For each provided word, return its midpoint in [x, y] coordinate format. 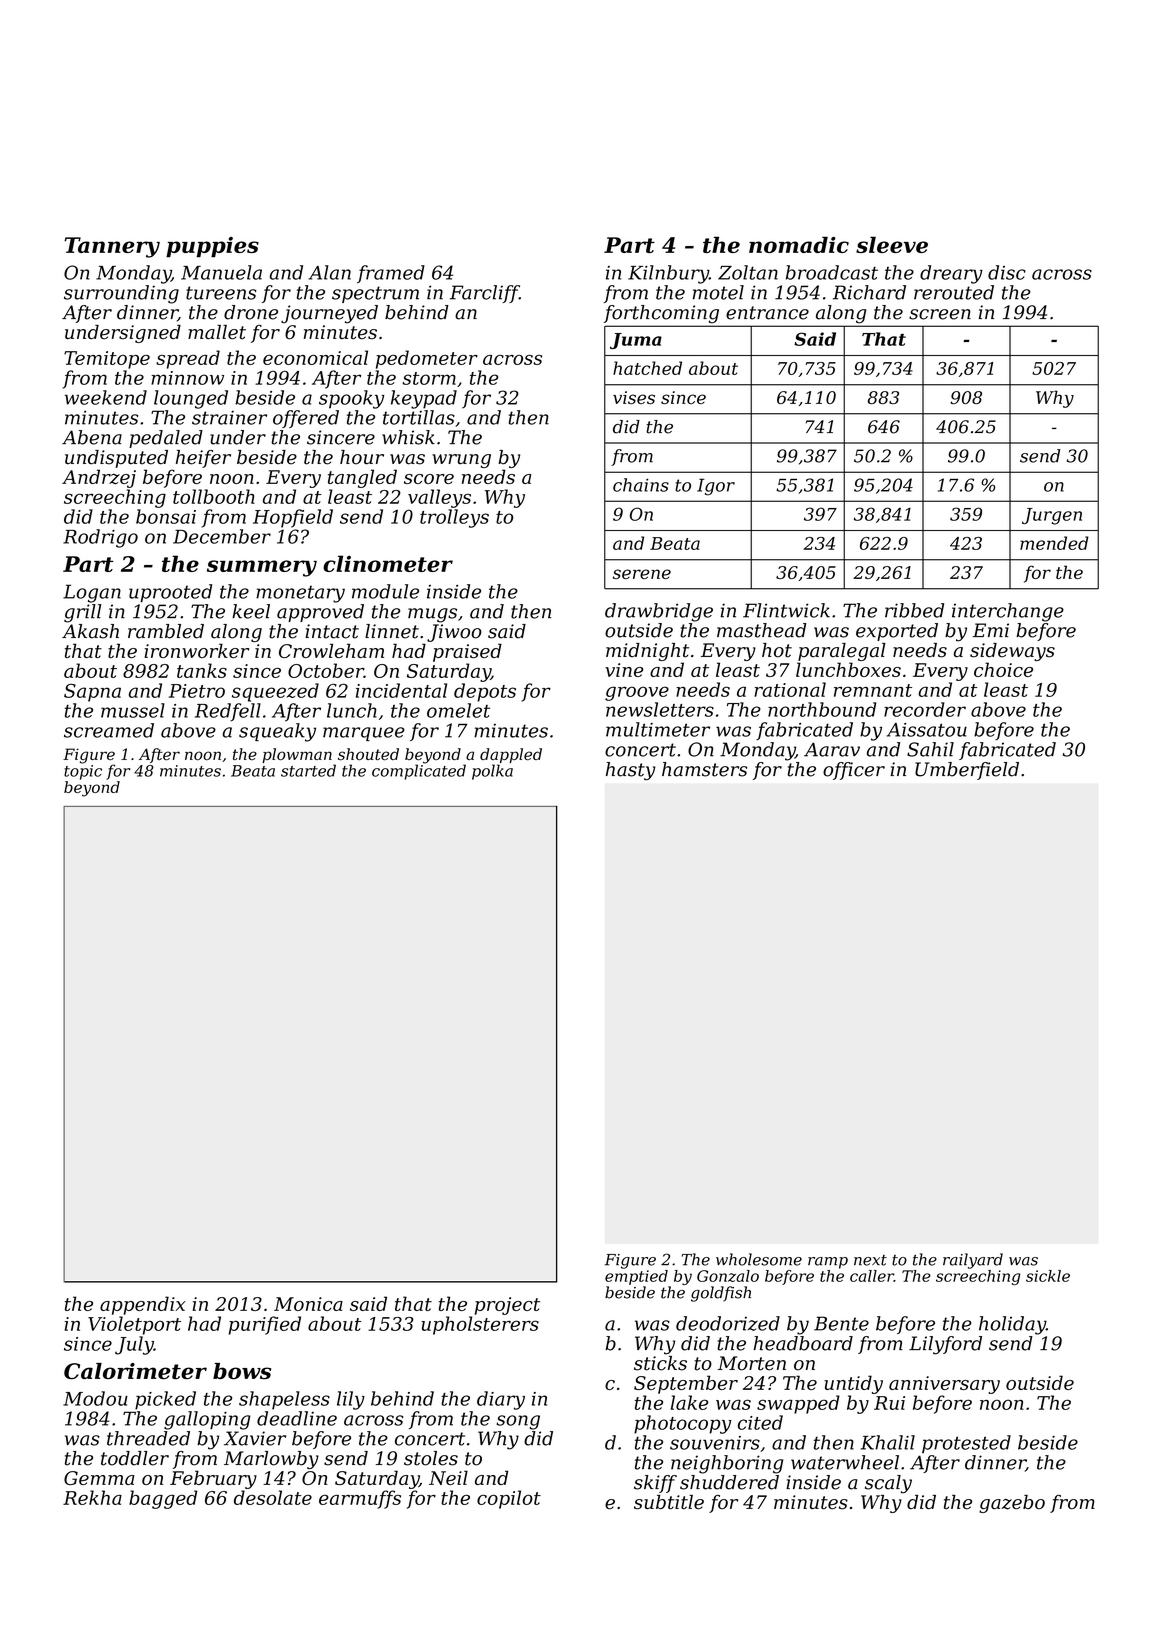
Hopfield [293, 518]
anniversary [944, 1385]
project [507, 1306]
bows [242, 1371]
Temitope [107, 360]
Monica [308, 1304]
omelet [458, 710]
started [308, 770]
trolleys [454, 518]
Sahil [930, 749]
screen [940, 314]
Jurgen [1052, 516]
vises [634, 397]
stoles [431, 1458]
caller [872, 1276]
